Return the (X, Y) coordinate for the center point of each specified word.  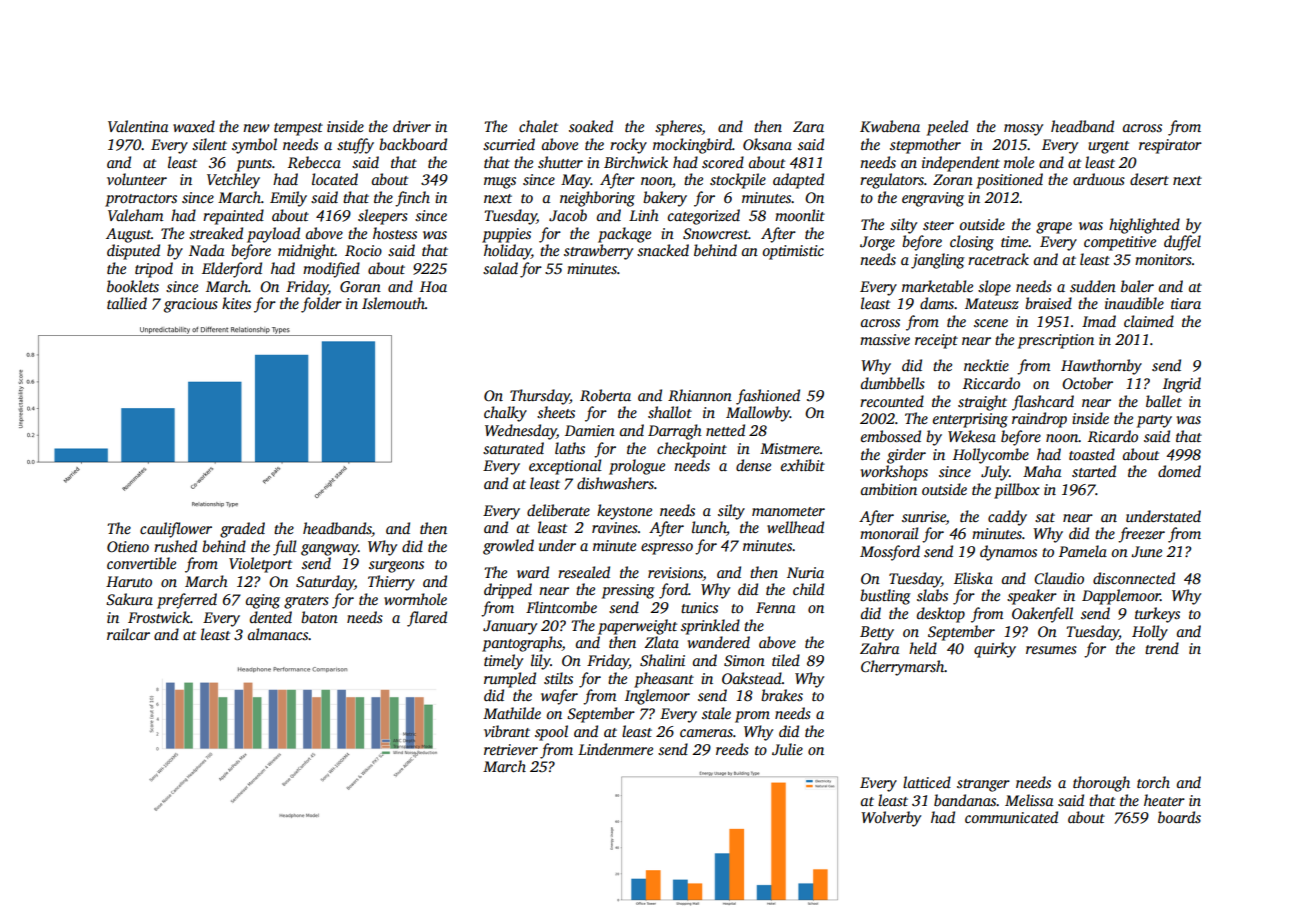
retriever (511, 749)
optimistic (793, 252)
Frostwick (159, 617)
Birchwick (636, 162)
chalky (505, 414)
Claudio (1059, 578)
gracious (191, 305)
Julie (787, 749)
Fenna (775, 607)
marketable (937, 286)
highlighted (1144, 226)
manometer (788, 511)
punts (254, 165)
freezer (1141, 535)
